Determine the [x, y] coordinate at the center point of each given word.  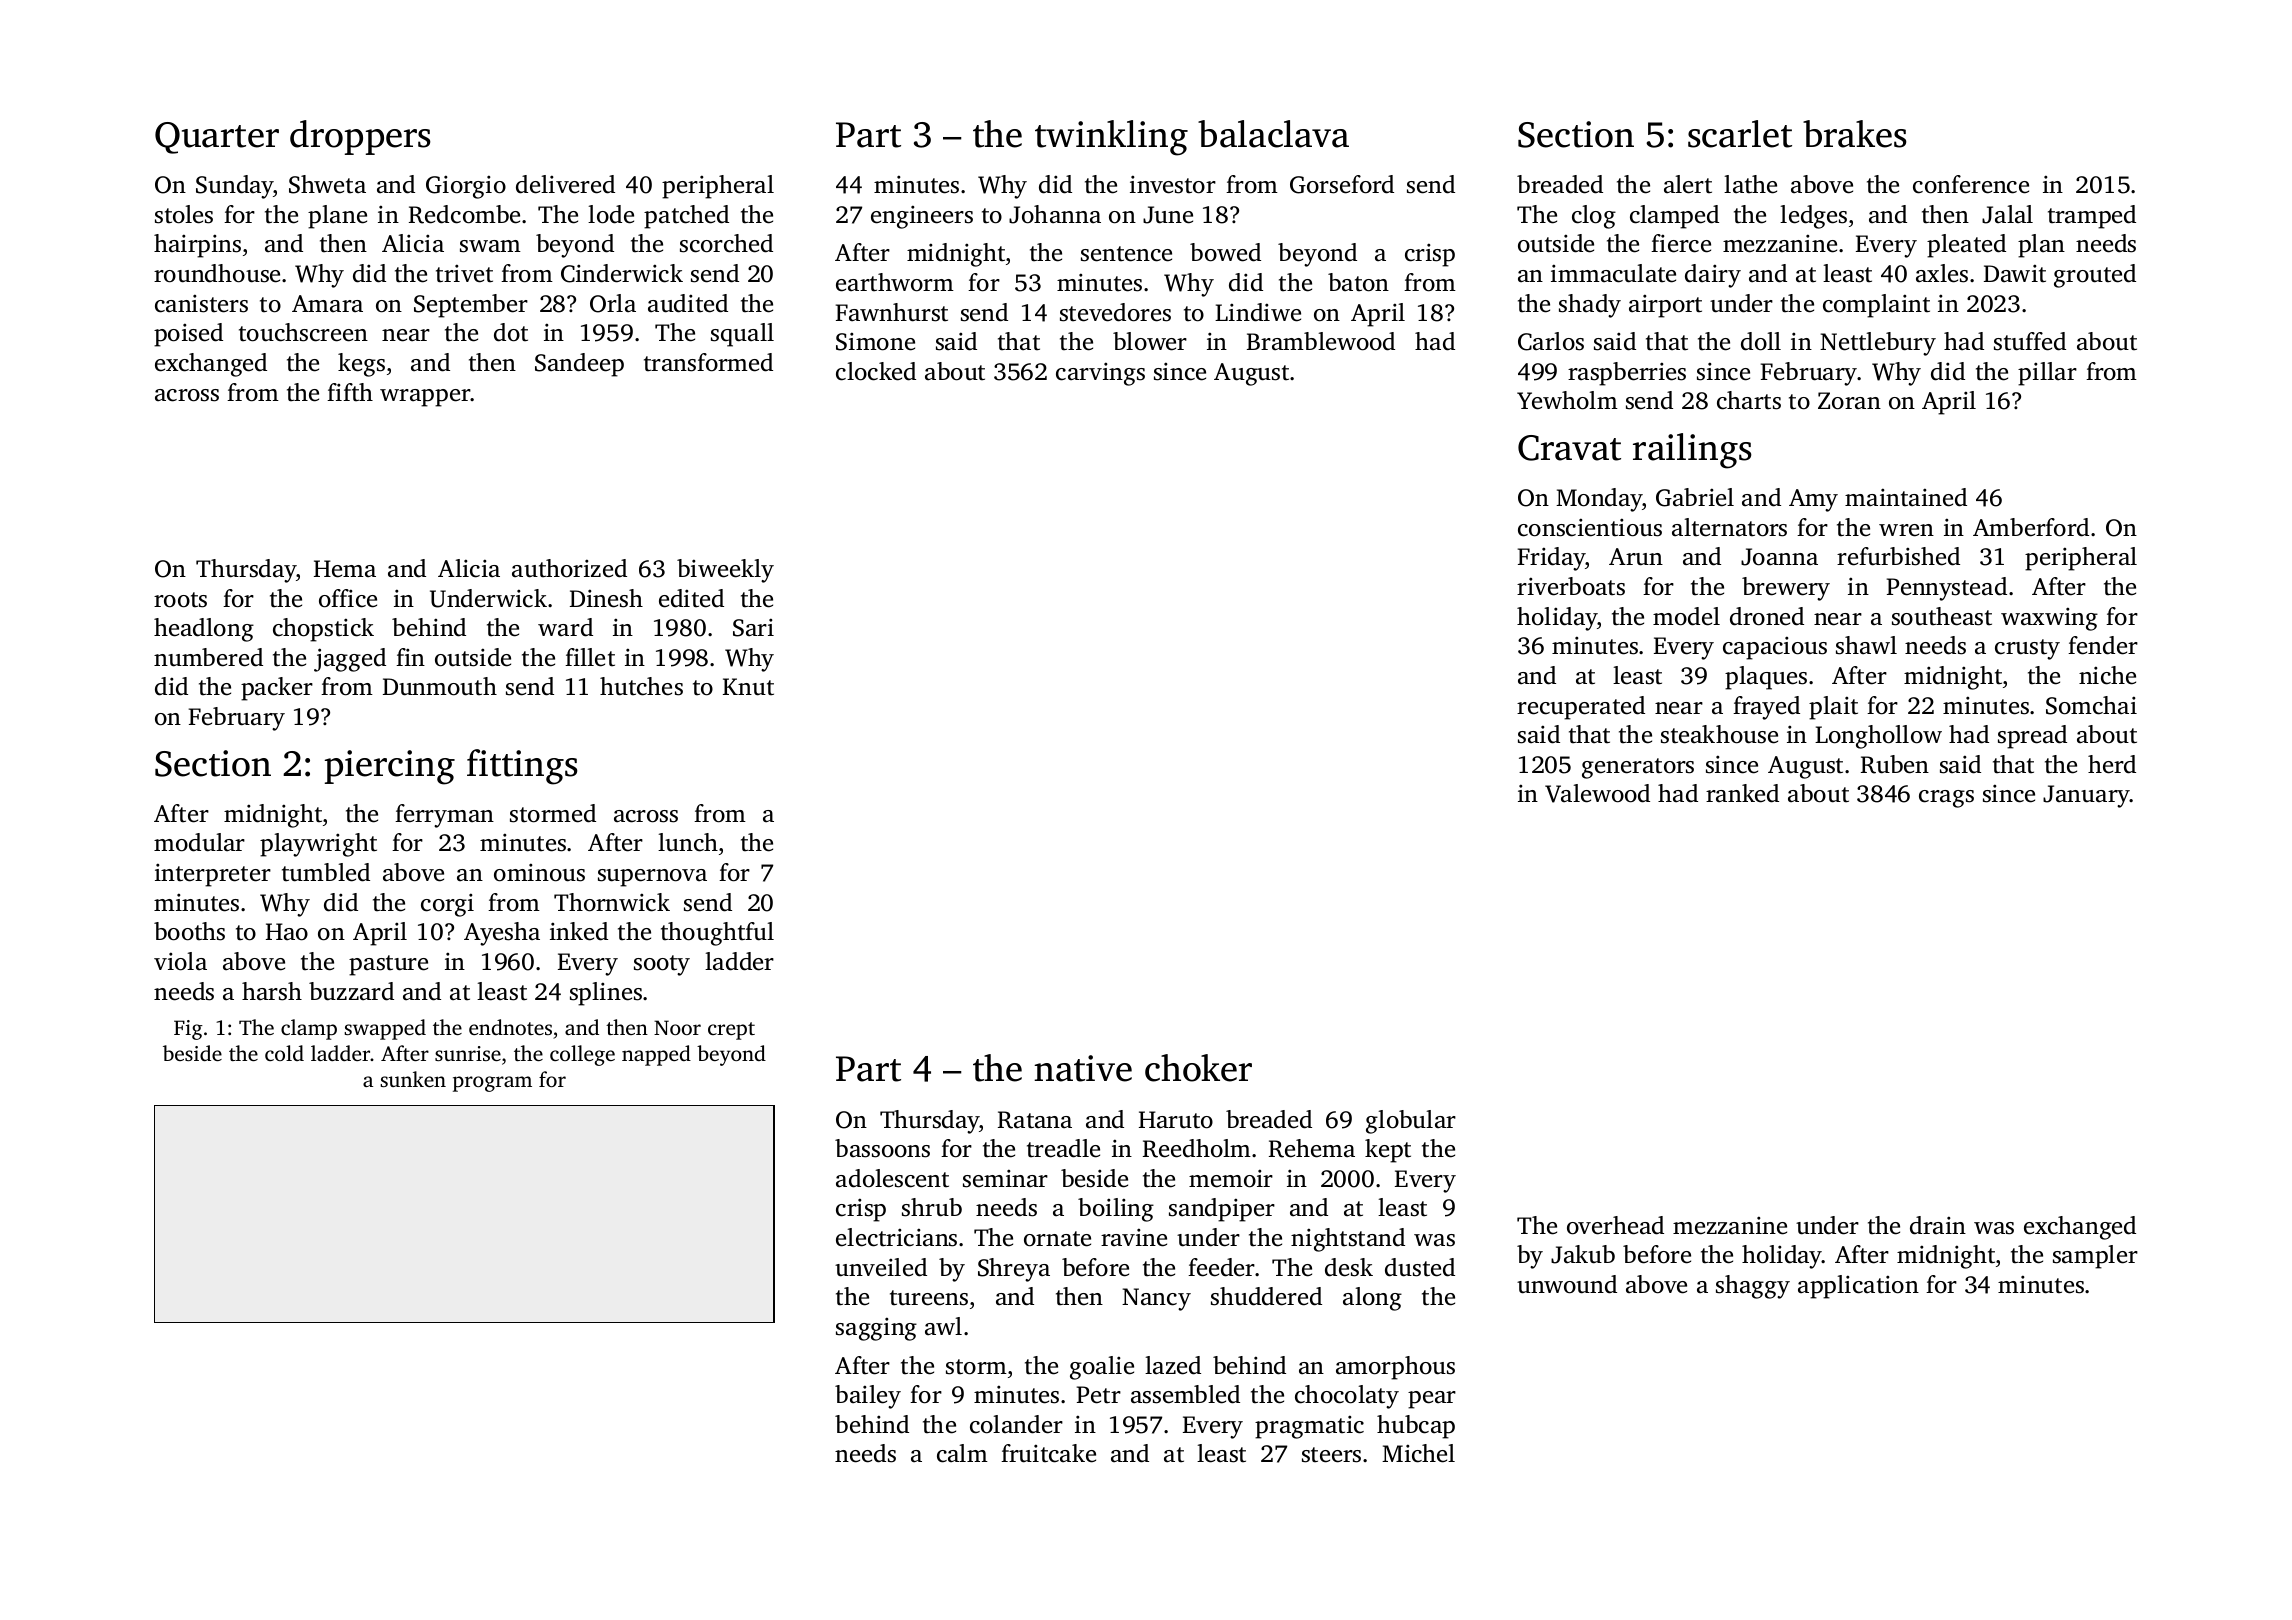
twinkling [1111, 138]
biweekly [725, 571]
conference [1971, 184]
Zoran [1849, 401]
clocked [876, 371]
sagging [876, 1329]
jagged [350, 660]
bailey [868, 1397]
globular [1411, 1122]
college [582, 1055]
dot [511, 332]
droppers [360, 137]
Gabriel [1695, 497]
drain [1938, 1225]
